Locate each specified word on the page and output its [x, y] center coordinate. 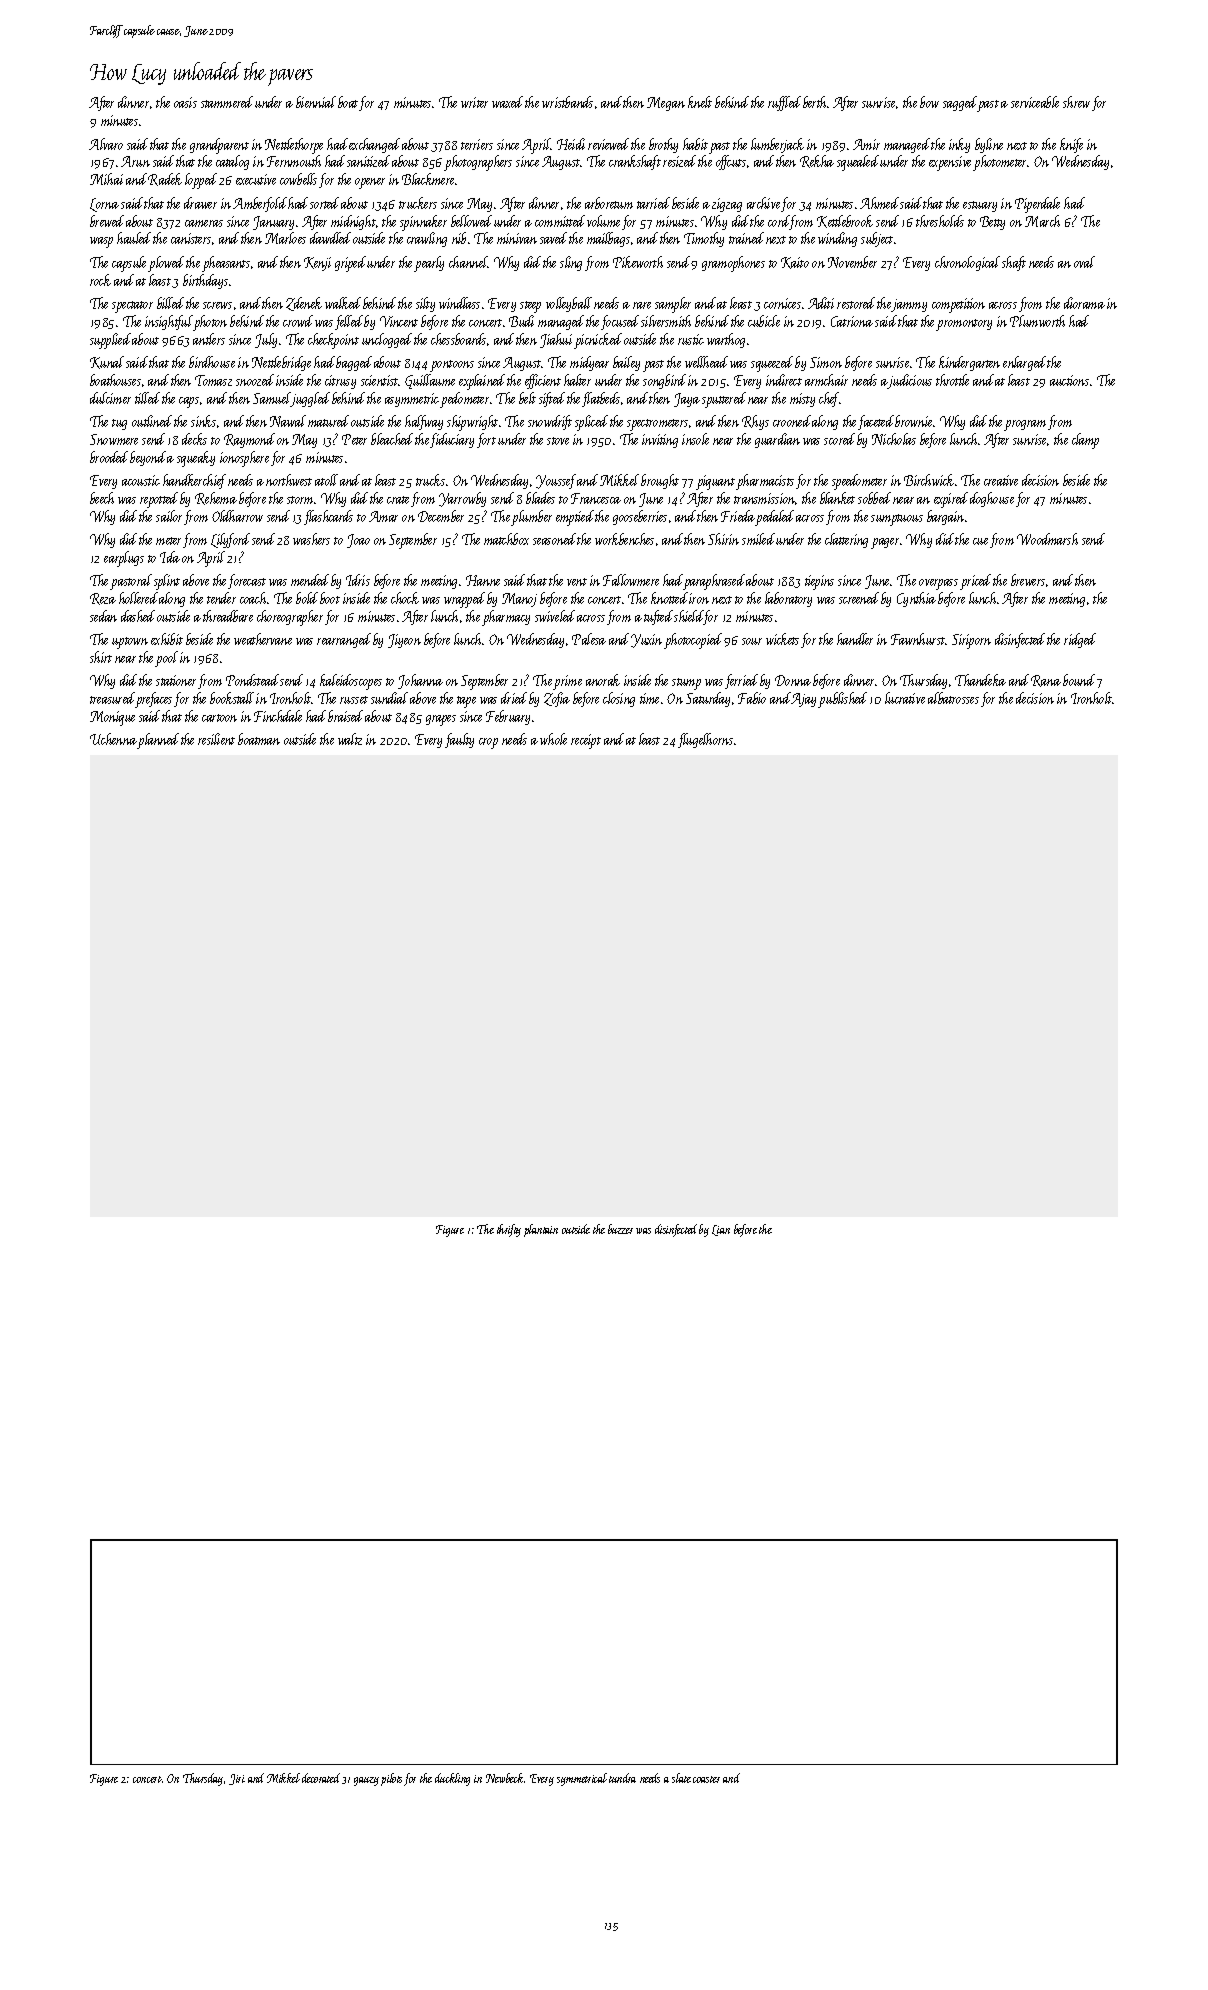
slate [681, 1778]
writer [474, 102]
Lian [721, 1230]
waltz [350, 739]
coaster [706, 1779]
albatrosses [953, 698]
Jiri [237, 1779]
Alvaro [106, 144]
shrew [1076, 102]
